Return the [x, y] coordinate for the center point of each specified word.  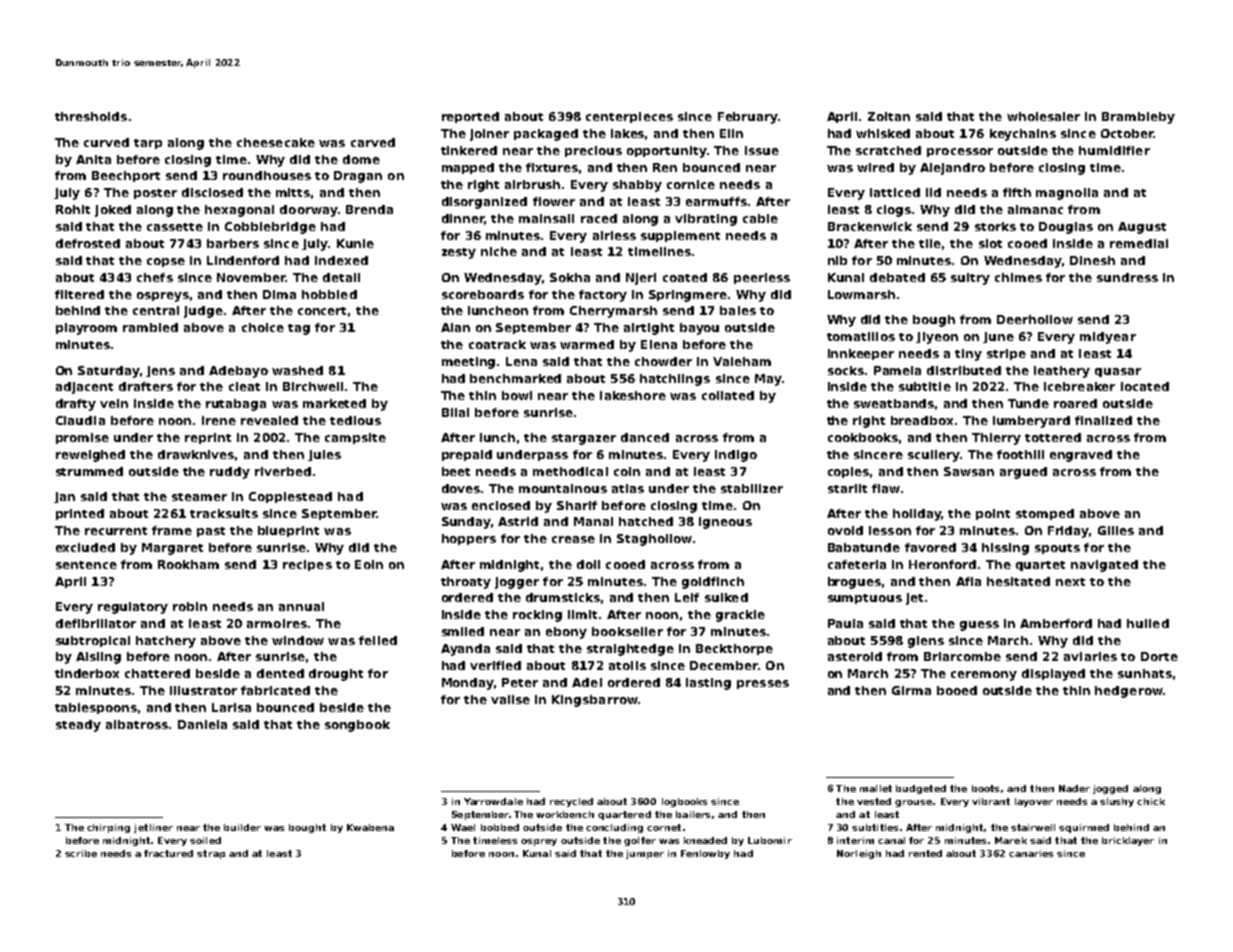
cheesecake [276, 142]
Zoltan [889, 116]
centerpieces [629, 117]
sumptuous [865, 599]
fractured [168, 853]
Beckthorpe [734, 649]
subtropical [93, 641]
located [1145, 386]
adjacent [84, 388]
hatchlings [675, 380]
